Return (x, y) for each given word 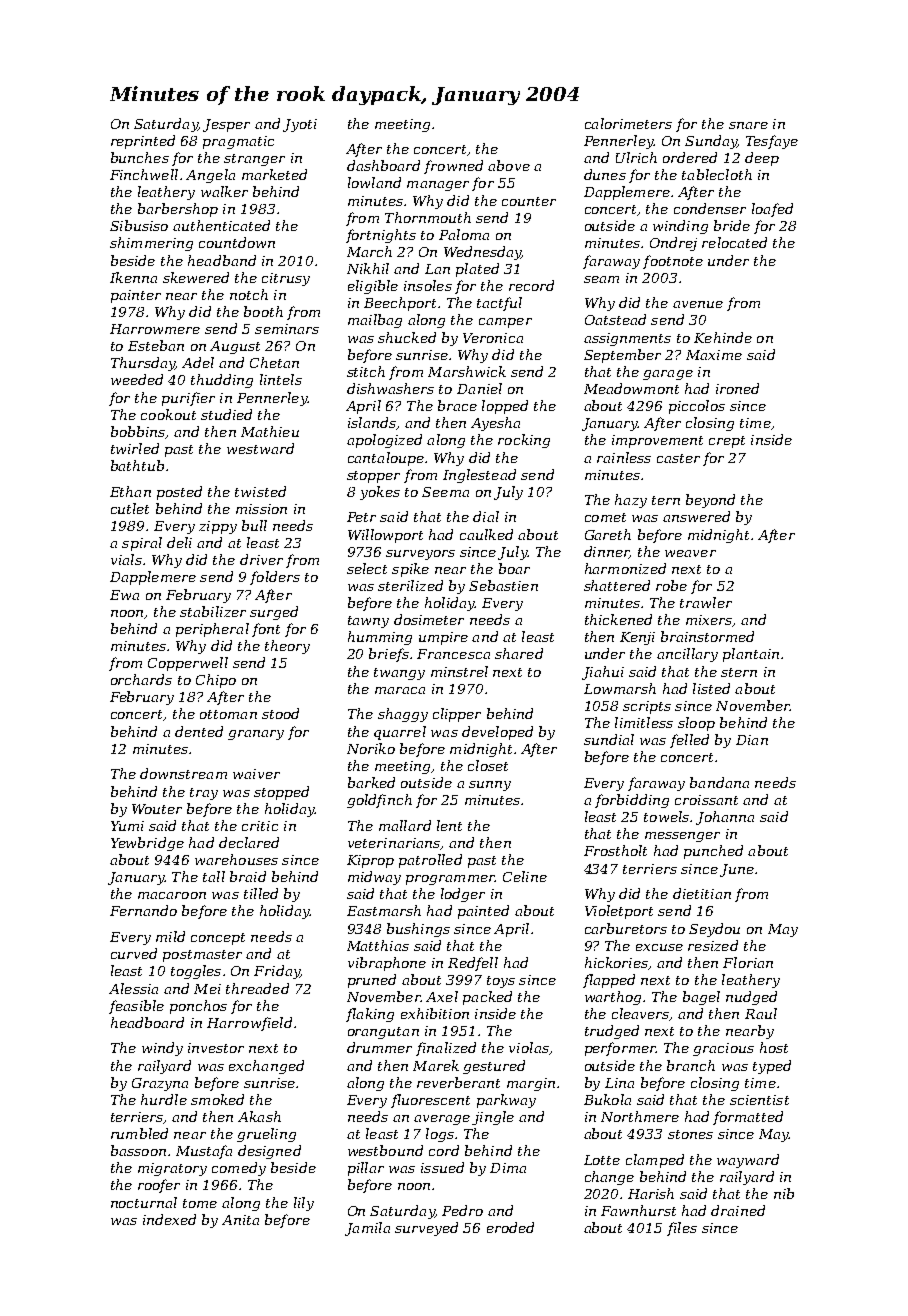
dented (199, 731)
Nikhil (368, 268)
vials (126, 559)
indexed (169, 1219)
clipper (457, 715)
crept (727, 442)
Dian (752, 740)
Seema (445, 492)
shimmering (151, 244)
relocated (734, 242)
